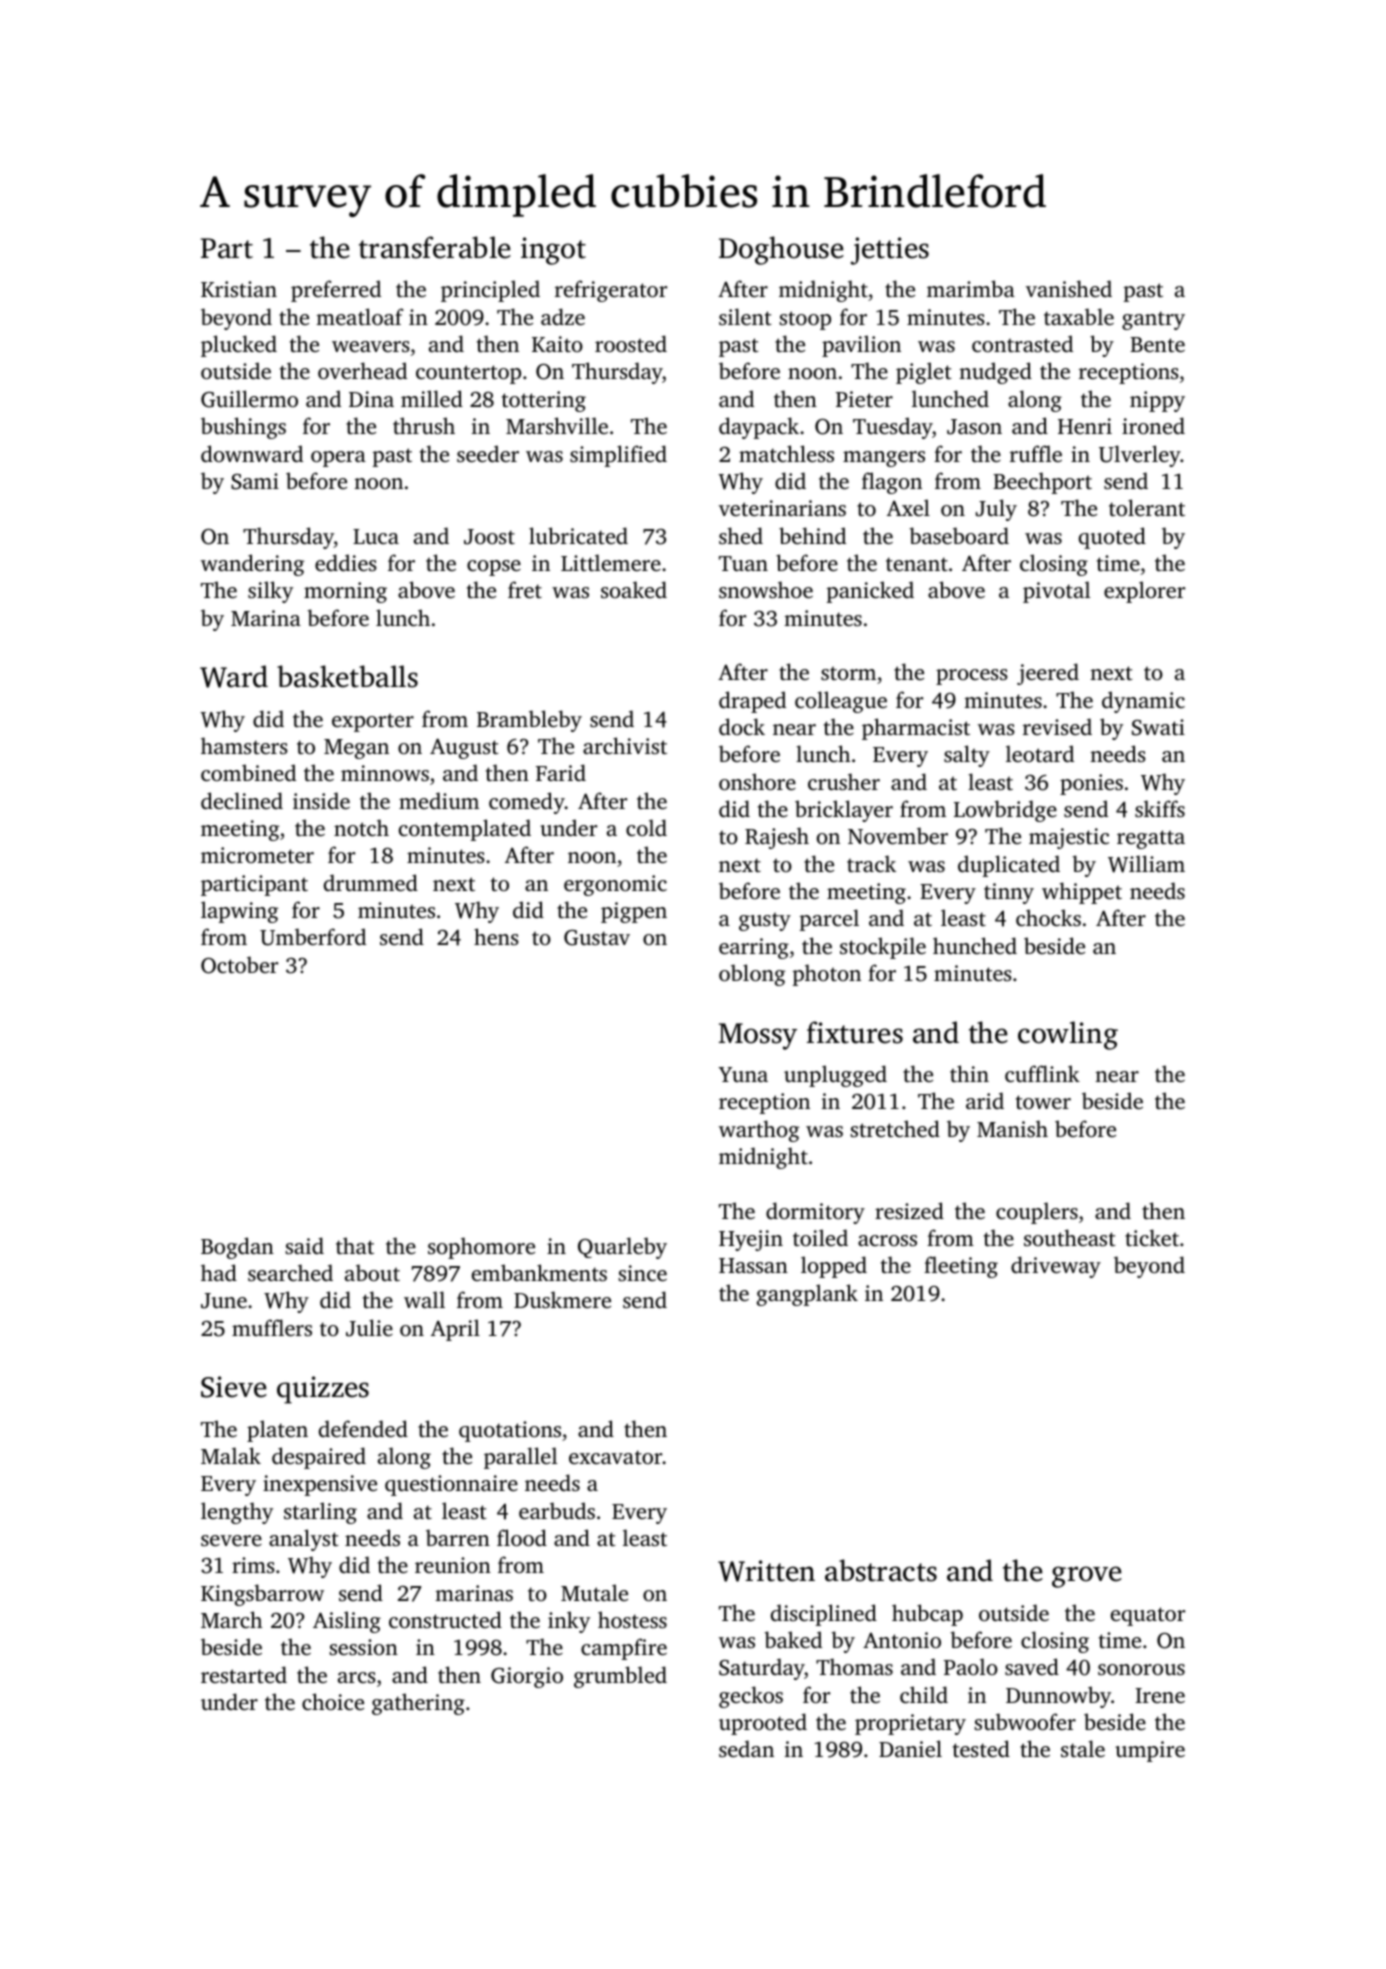 The height and width of the screenshot is (1969, 1386). I want to click on lapwing, so click(239, 912).
